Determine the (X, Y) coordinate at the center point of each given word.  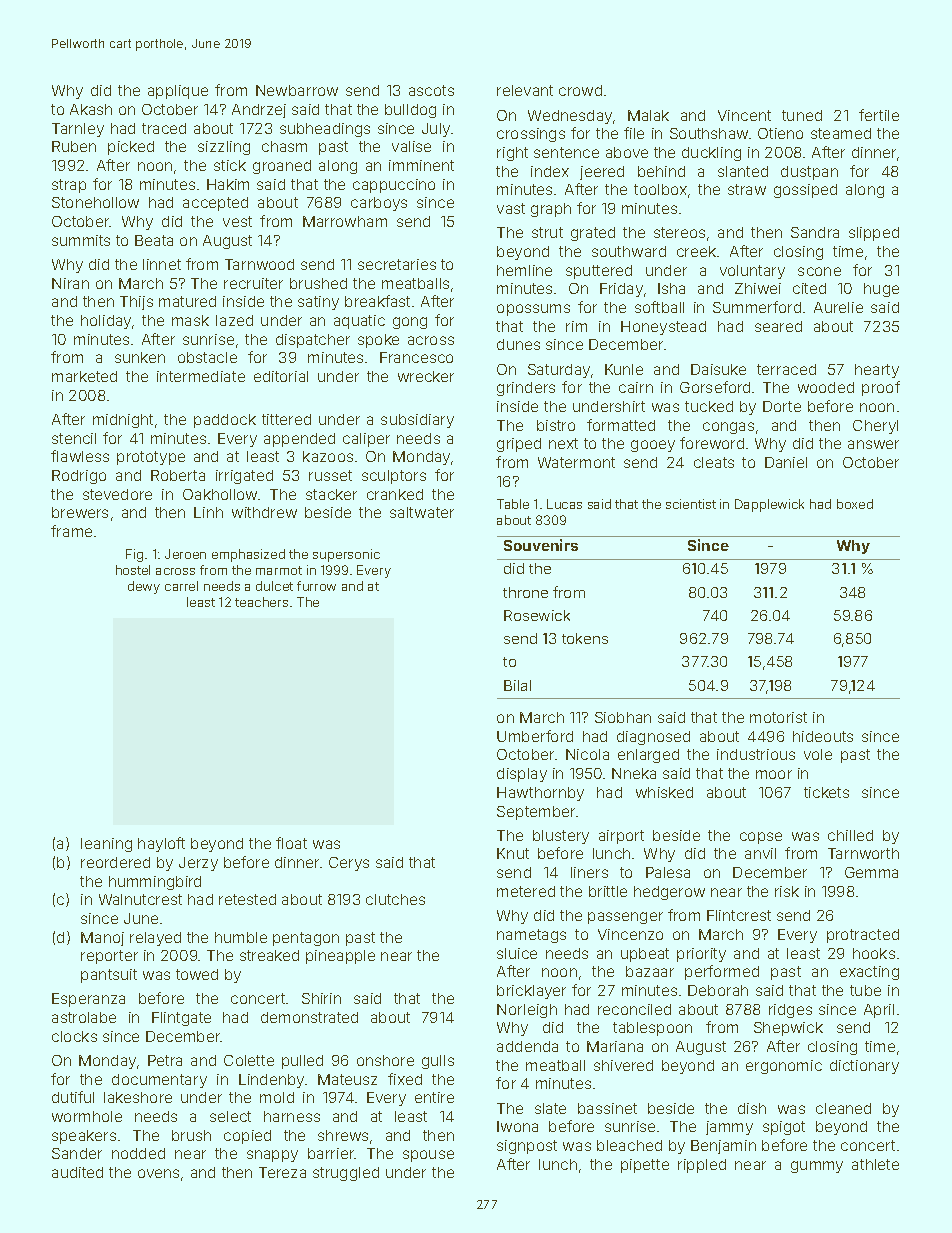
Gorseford (715, 387)
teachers (261, 602)
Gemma (871, 872)
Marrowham (345, 221)
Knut (513, 853)
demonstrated (309, 1017)
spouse (428, 1156)
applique (178, 92)
